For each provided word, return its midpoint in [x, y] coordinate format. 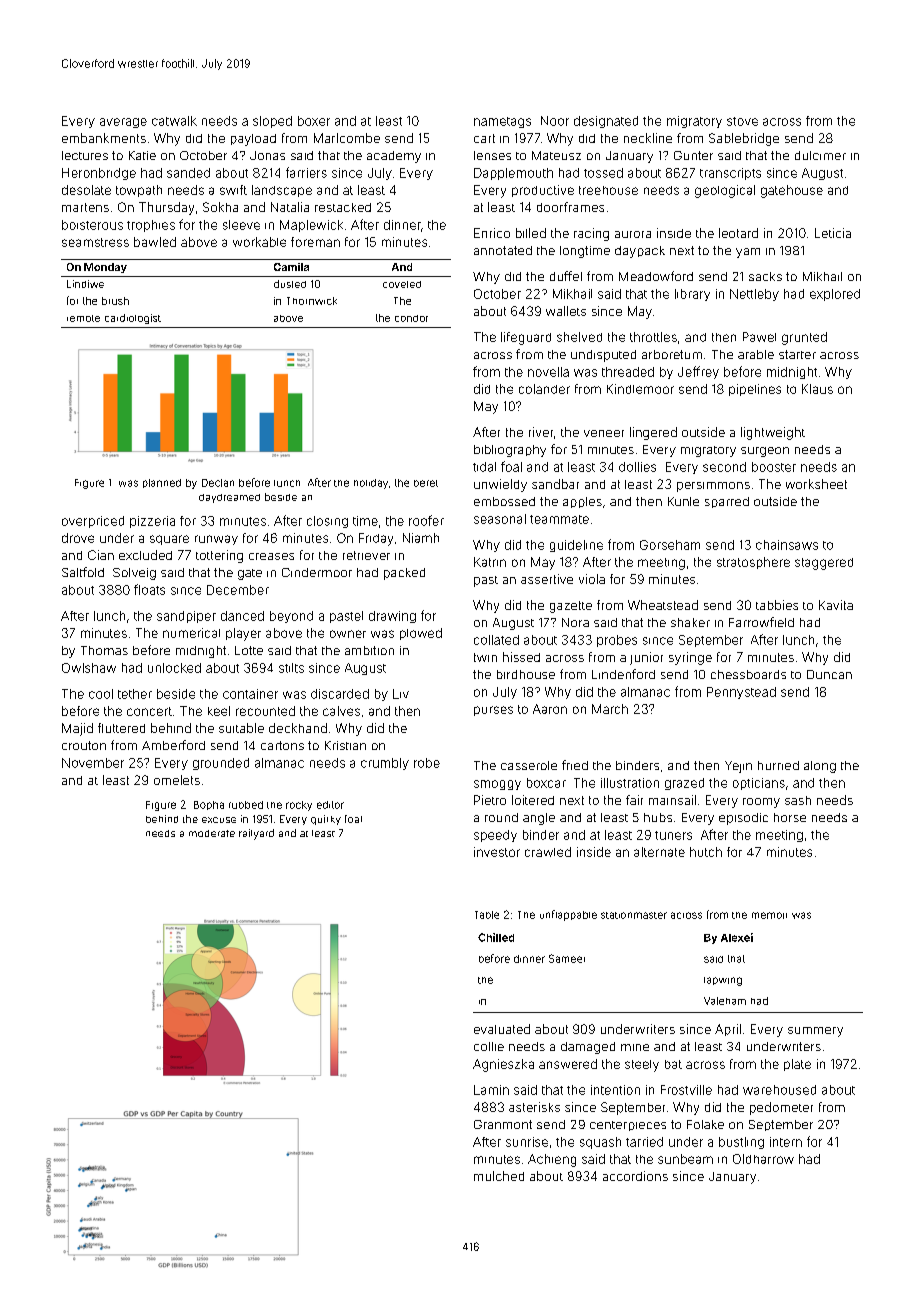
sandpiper [186, 617]
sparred [727, 502]
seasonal [500, 519]
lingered [653, 433]
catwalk [174, 121]
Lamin [491, 1090]
